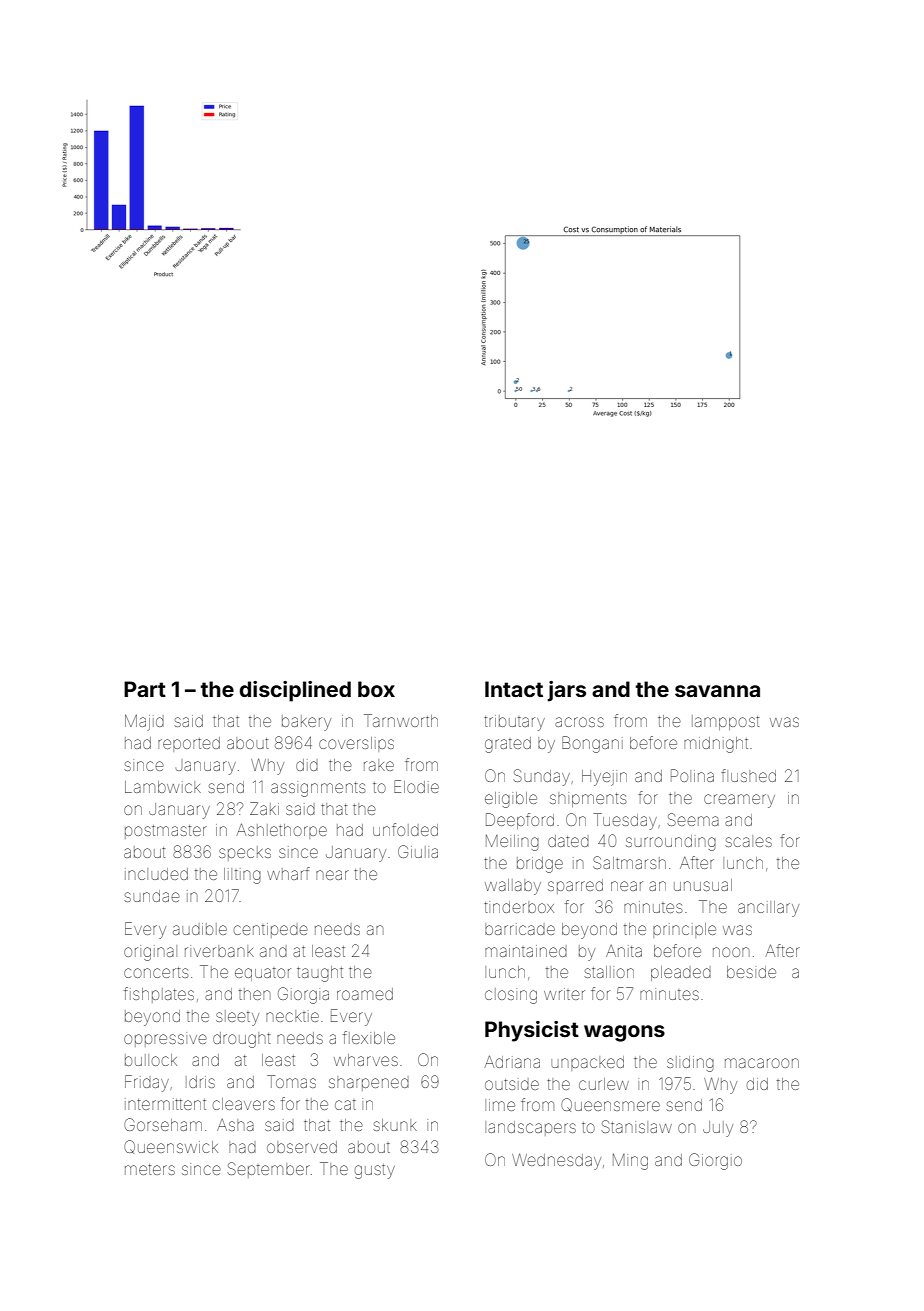 The image size is (924, 1311). What do you see at coordinates (717, 691) in the screenshot?
I see `savanna` at bounding box center [717, 691].
